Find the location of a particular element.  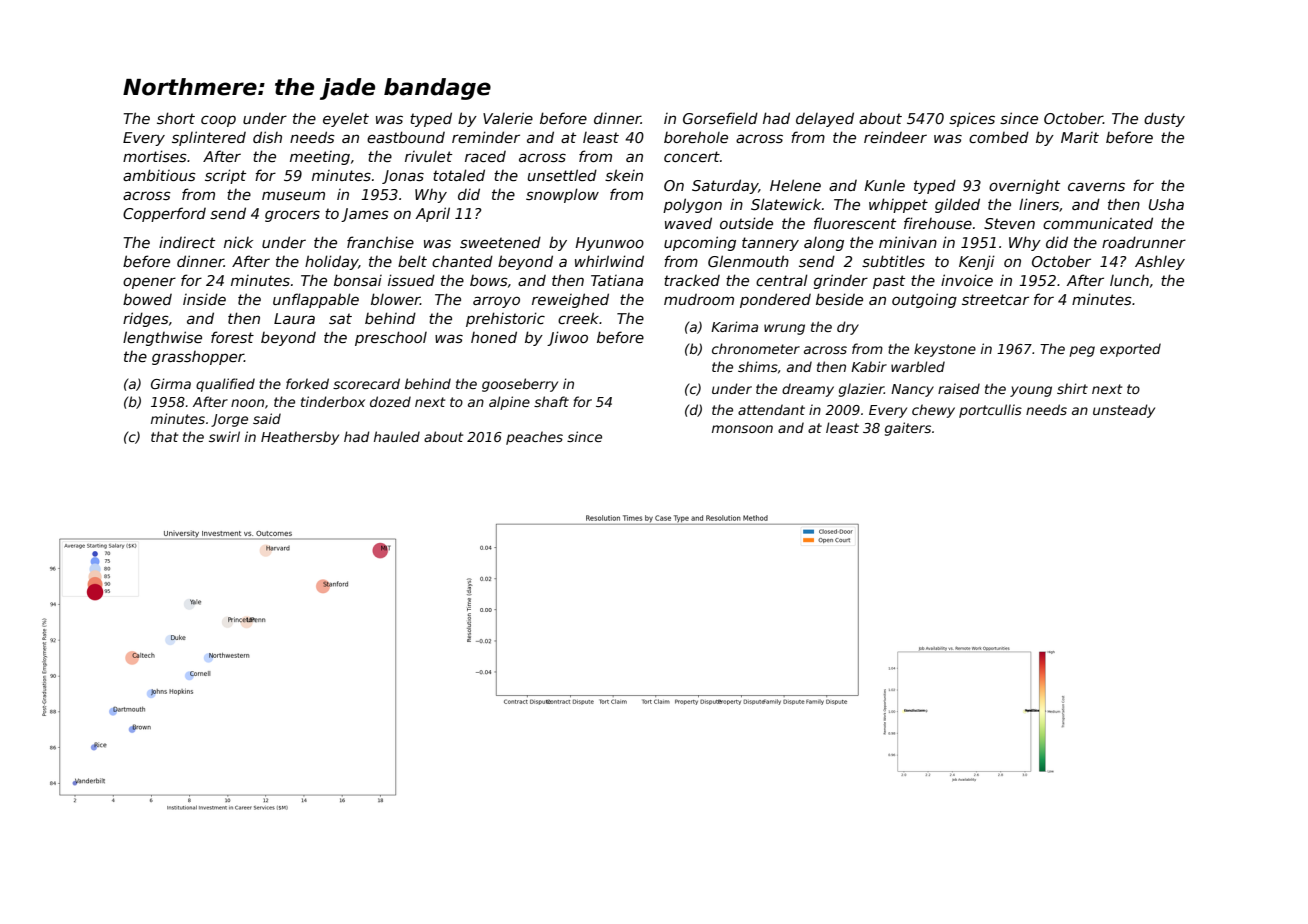

reminder is located at coordinates (486, 137).
